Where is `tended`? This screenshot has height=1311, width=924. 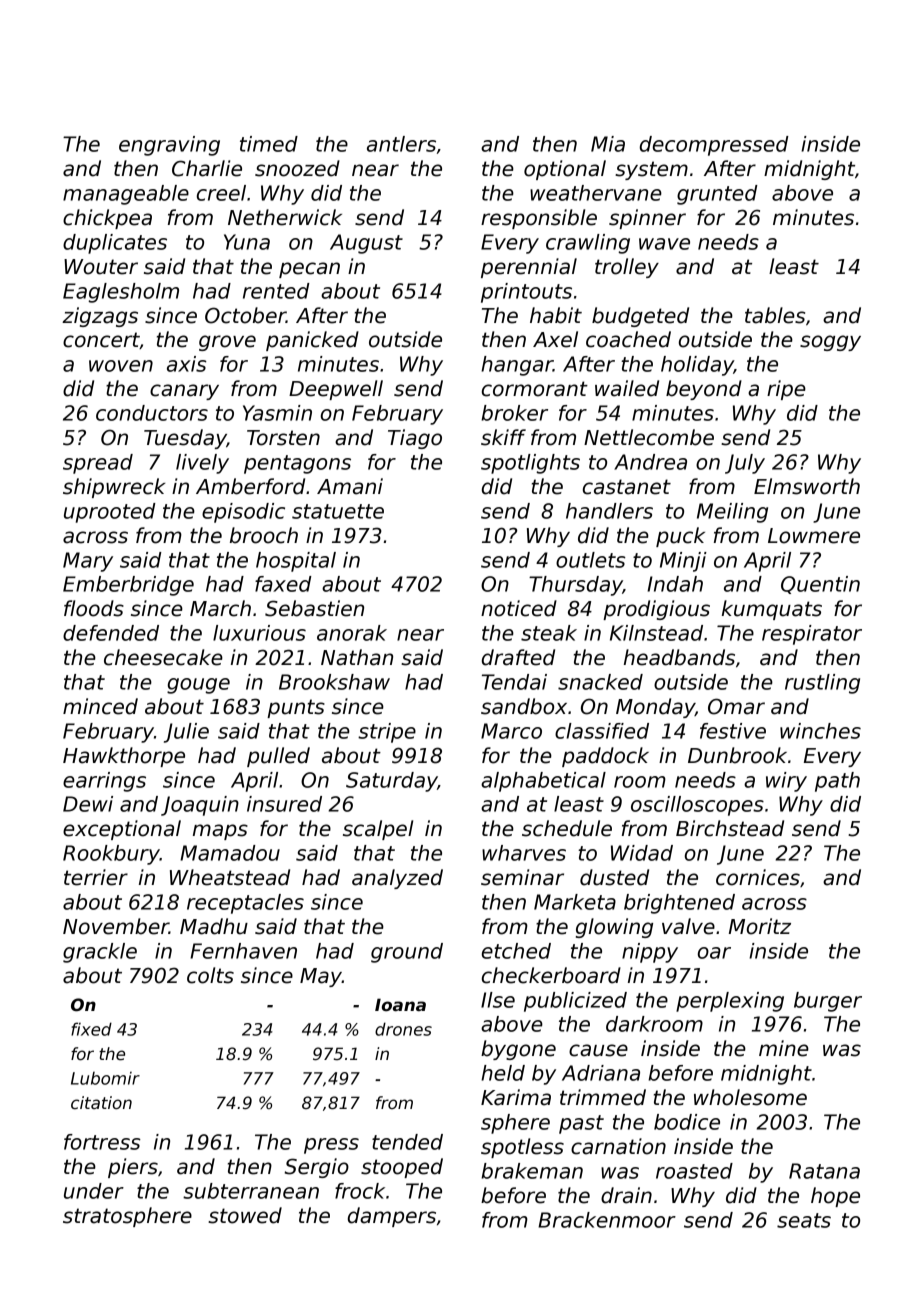
tended is located at coordinates (407, 1142).
